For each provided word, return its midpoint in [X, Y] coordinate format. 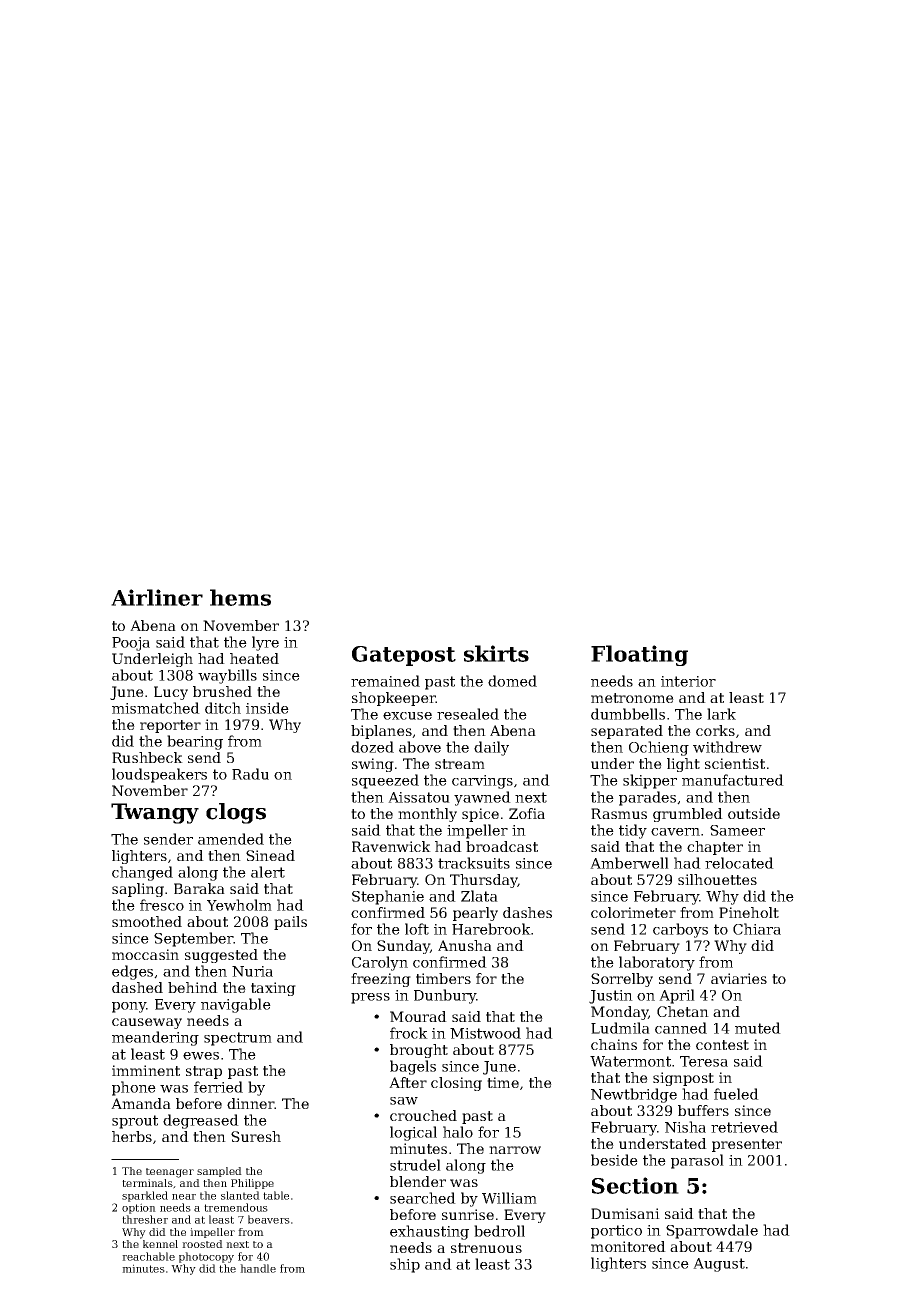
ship [405, 1265]
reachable [148, 1256]
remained [385, 681]
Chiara [757, 929]
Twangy [155, 813]
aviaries [739, 978]
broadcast [502, 846]
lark [721, 714]
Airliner [157, 597]
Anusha [465, 945]
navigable [236, 1005]
